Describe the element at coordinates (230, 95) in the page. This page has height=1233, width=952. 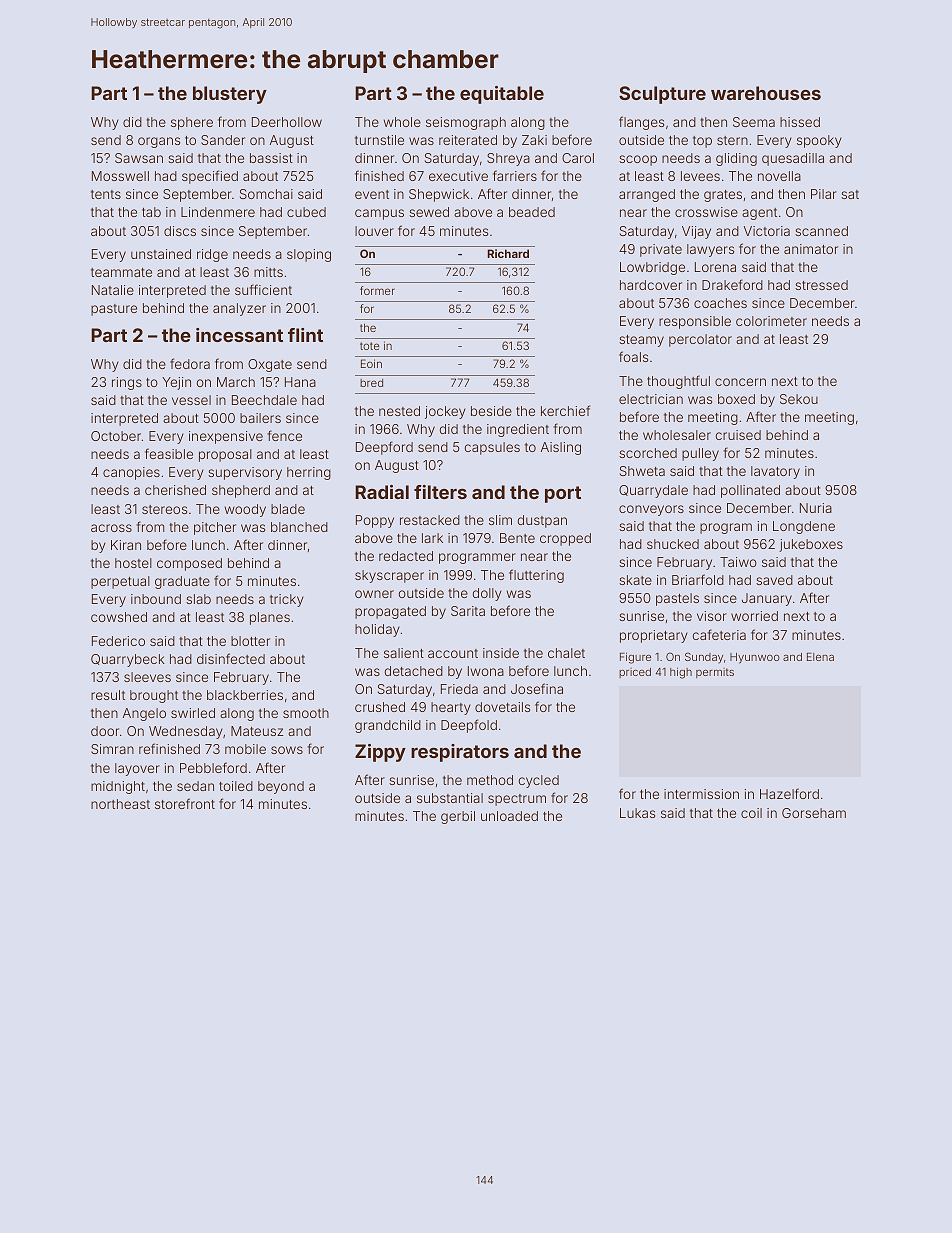
I see `blustery` at that location.
